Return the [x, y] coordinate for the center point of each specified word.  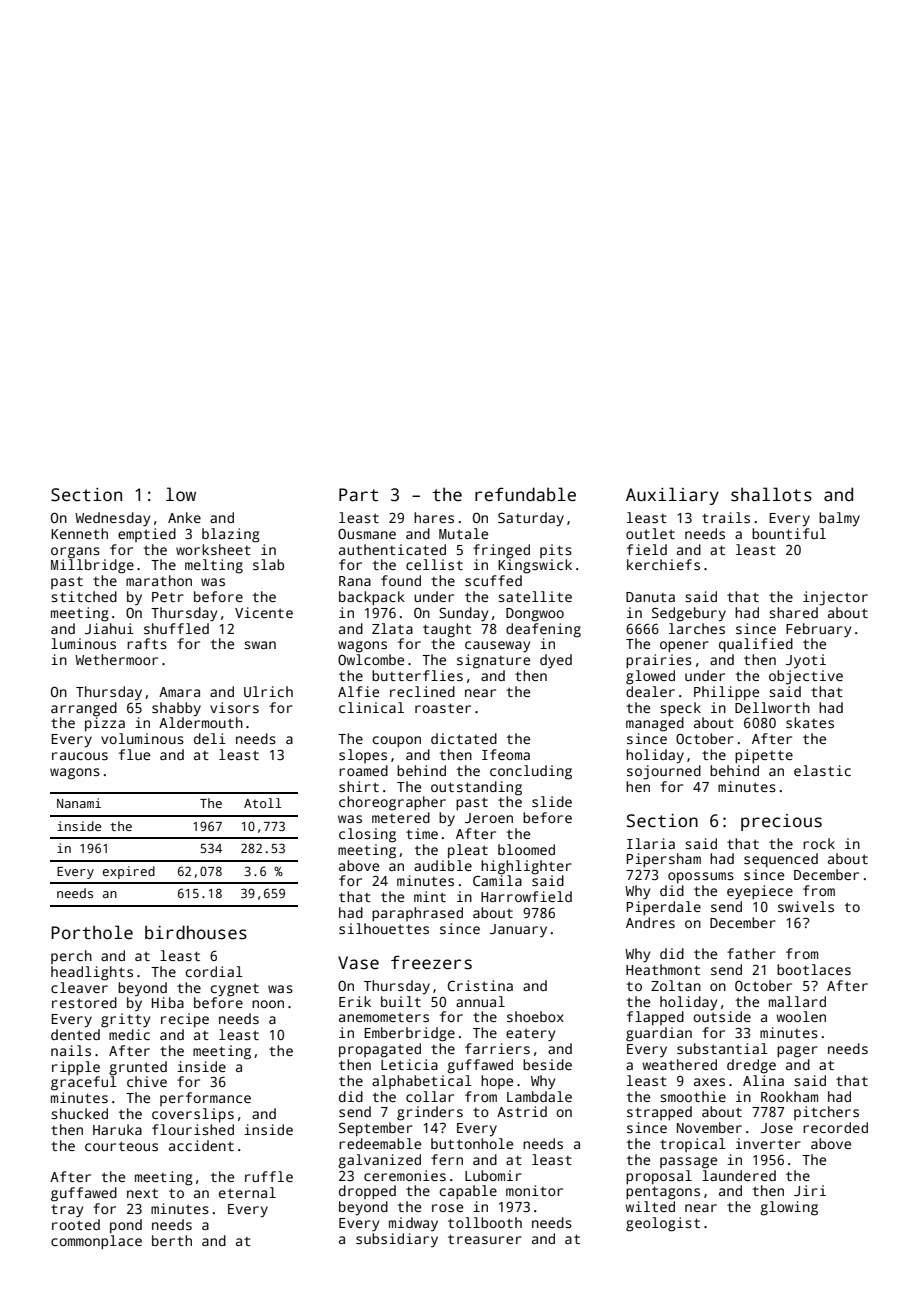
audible [443, 865]
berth [172, 1240]
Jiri [810, 1190]
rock [819, 843]
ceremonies [405, 1175]
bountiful [789, 533]
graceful [84, 1083]
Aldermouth [201, 722]
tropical [693, 1145]
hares [434, 517]
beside [547, 1064]
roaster [443, 708]
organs [75, 553]
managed [655, 724]
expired [128, 872]
